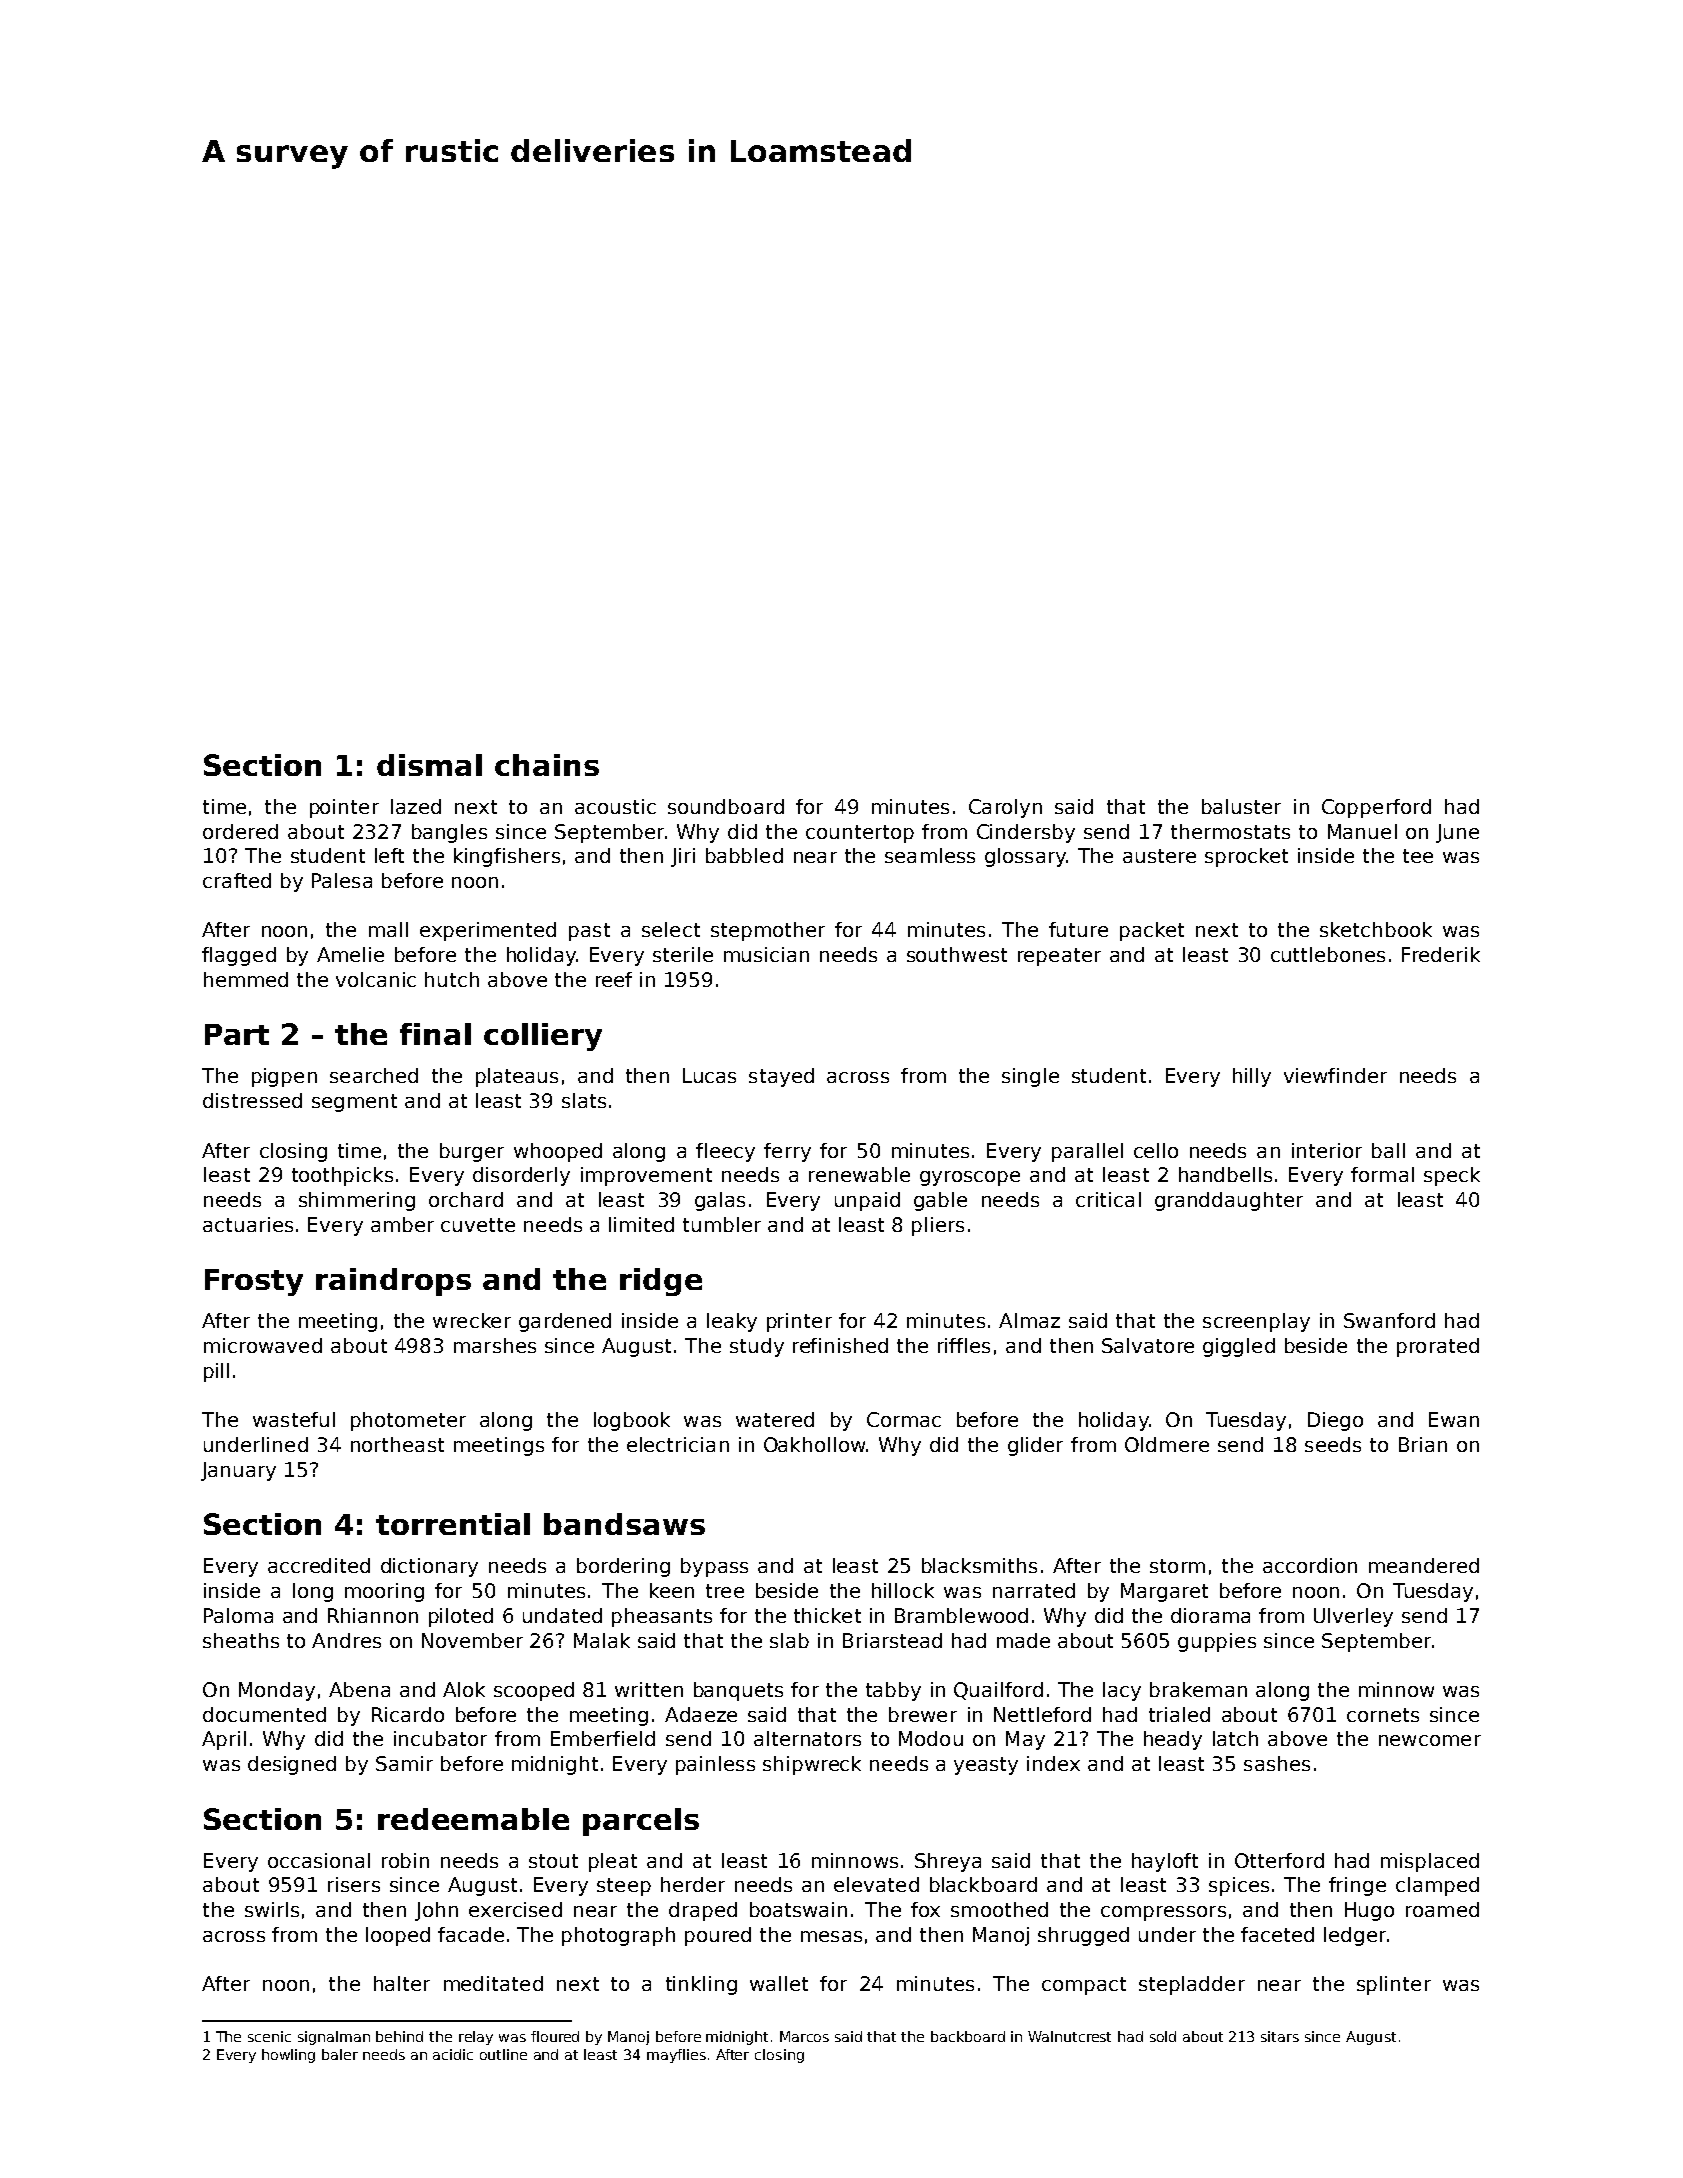 The height and width of the document is (2178, 1683). Describe the element at coordinates (241, 1640) in the document. I see `sheaths` at that location.
